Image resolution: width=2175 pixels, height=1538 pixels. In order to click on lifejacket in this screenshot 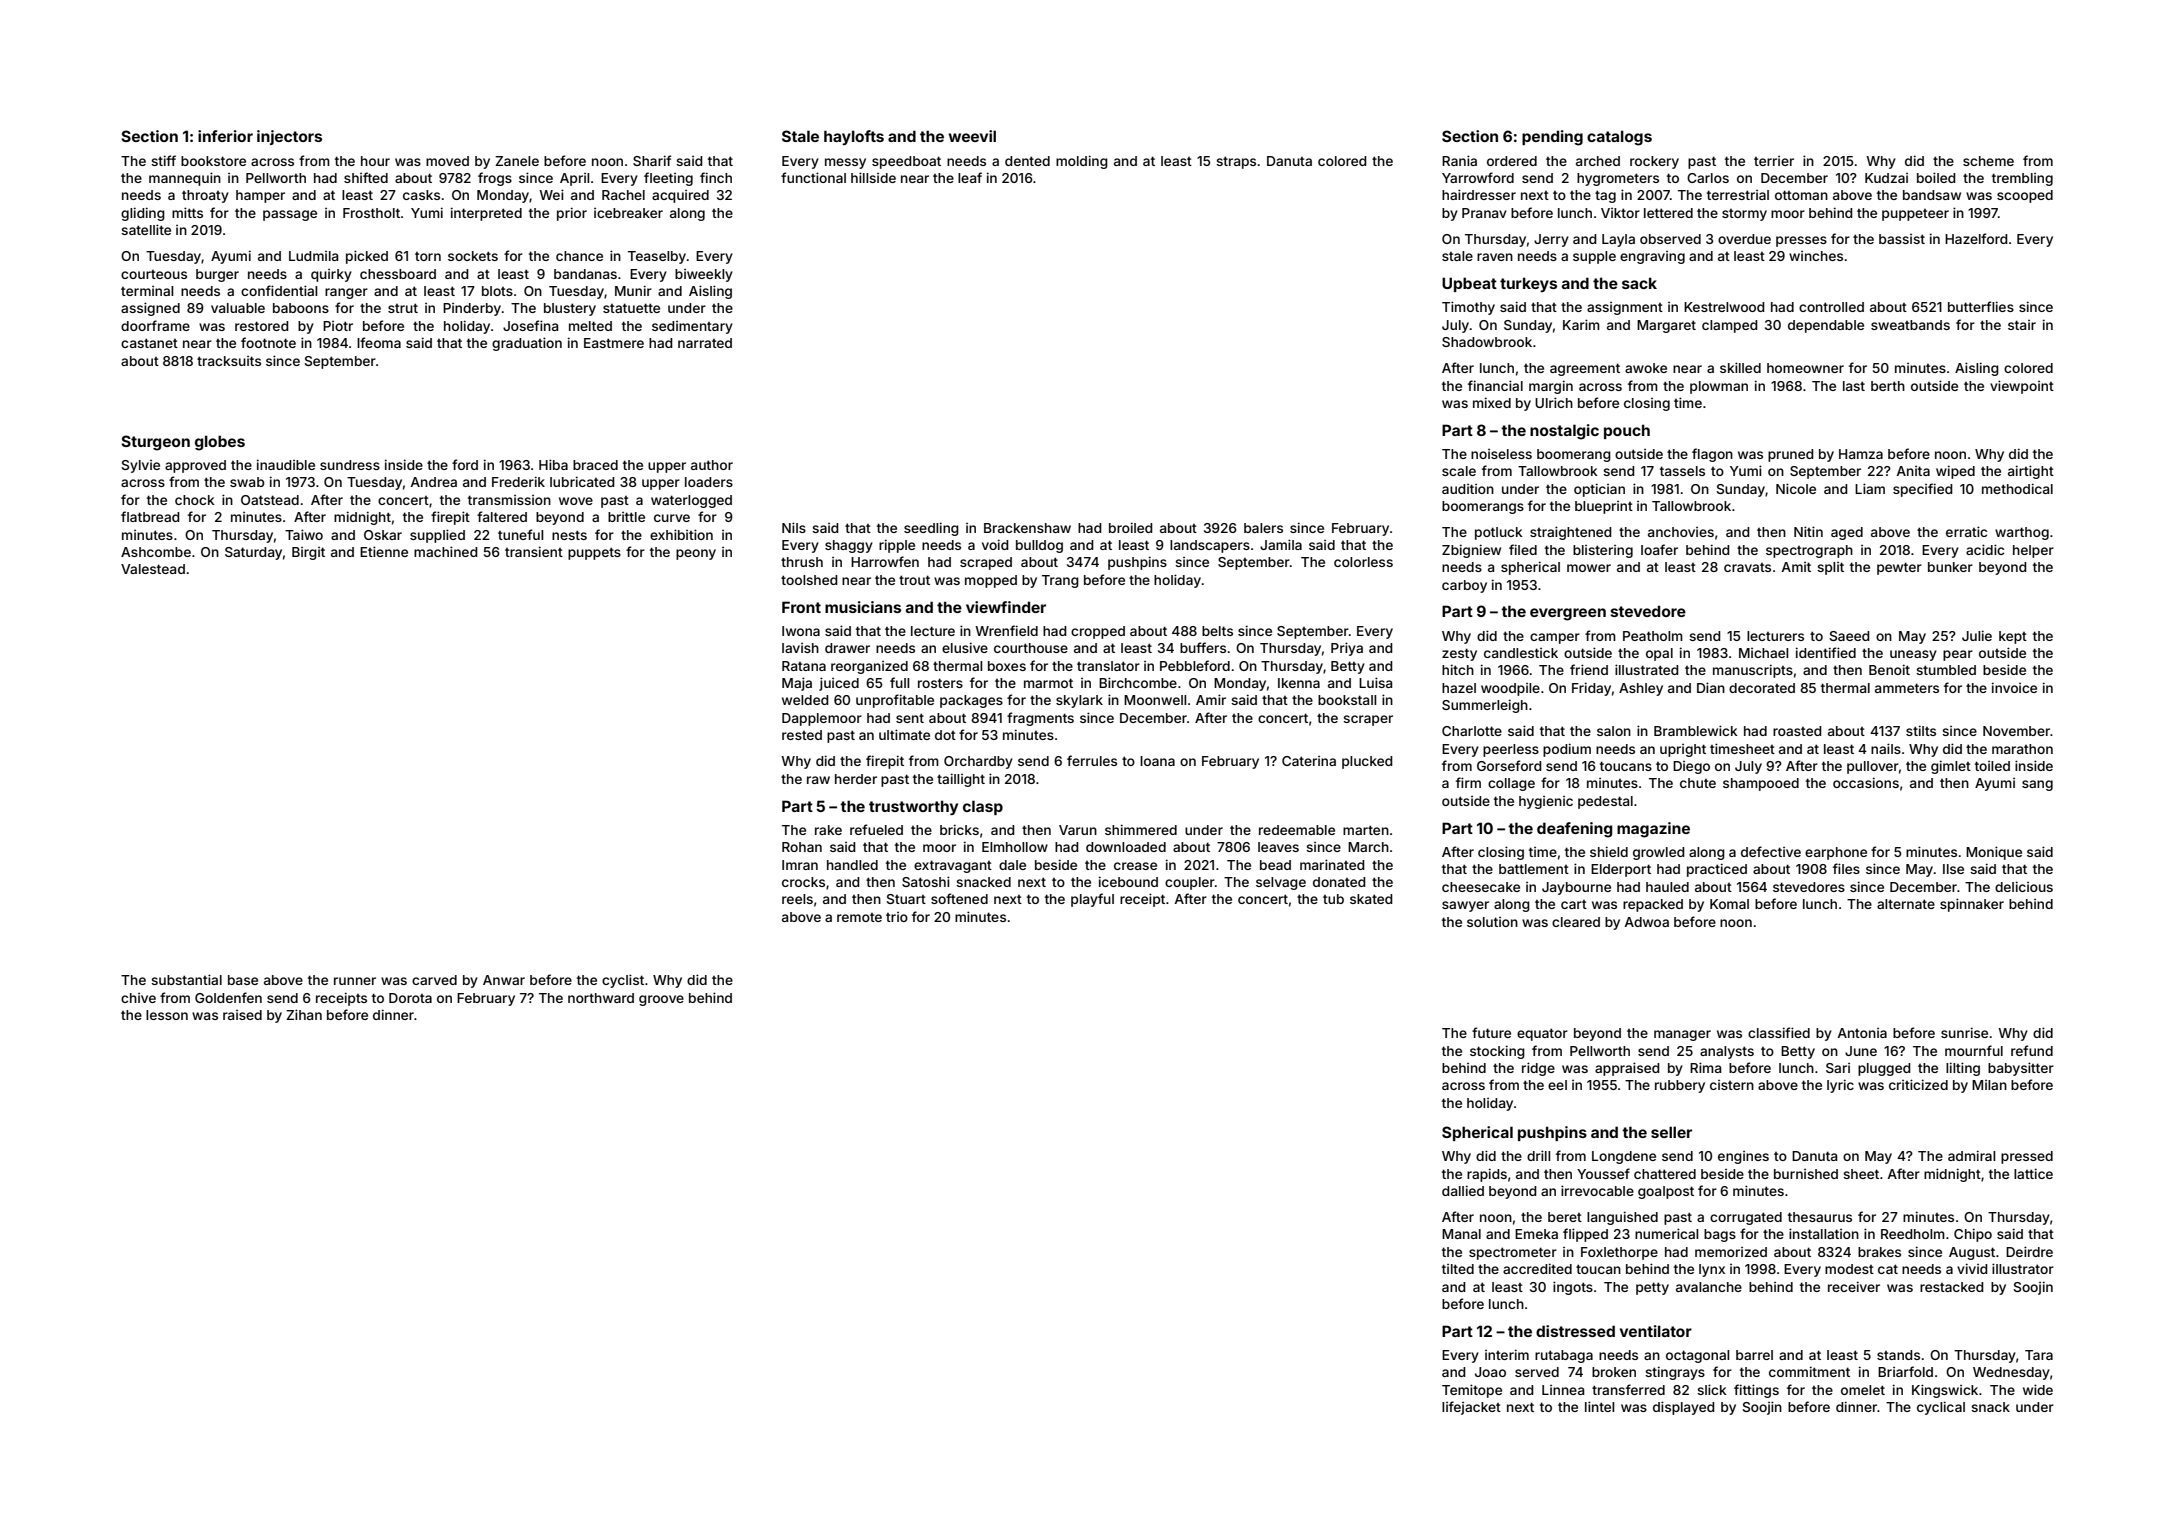, I will do `click(1471, 1408)`.
